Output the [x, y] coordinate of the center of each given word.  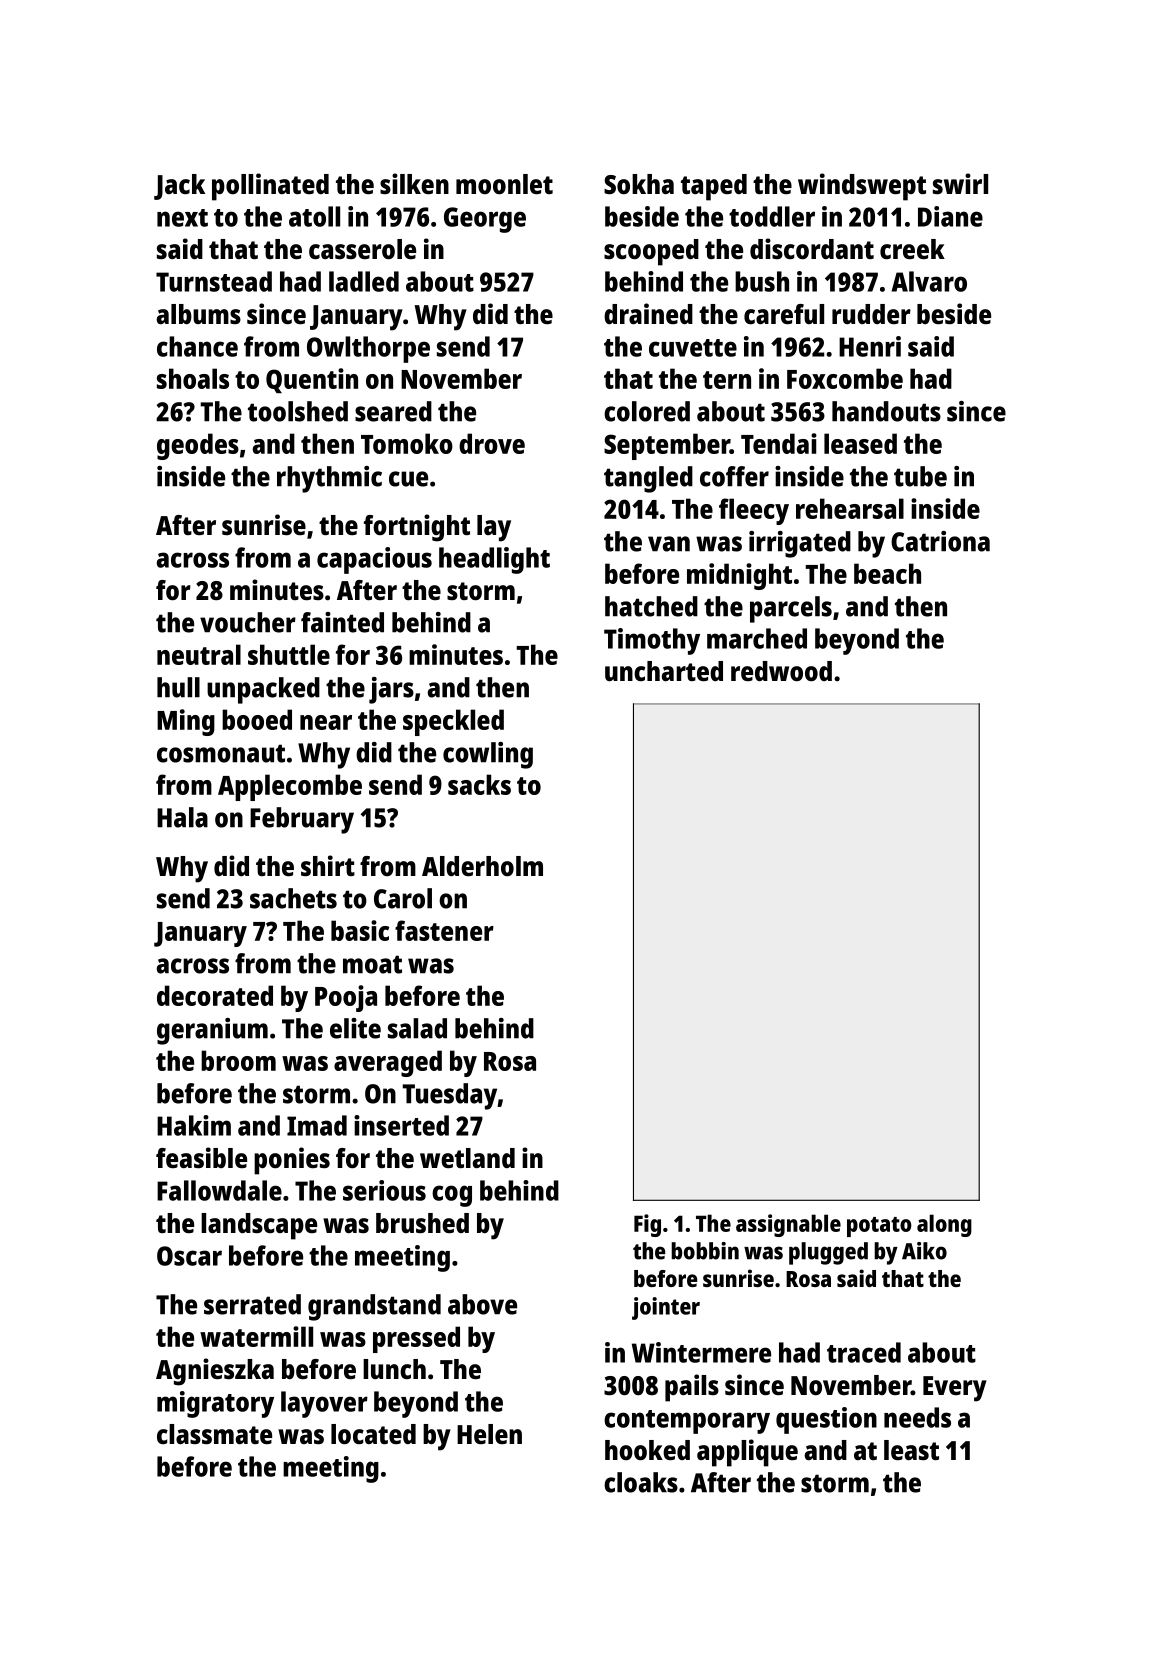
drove [492, 443]
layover [324, 1404]
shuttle [289, 654]
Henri [870, 346]
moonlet [504, 184]
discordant [812, 249]
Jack [179, 187]
